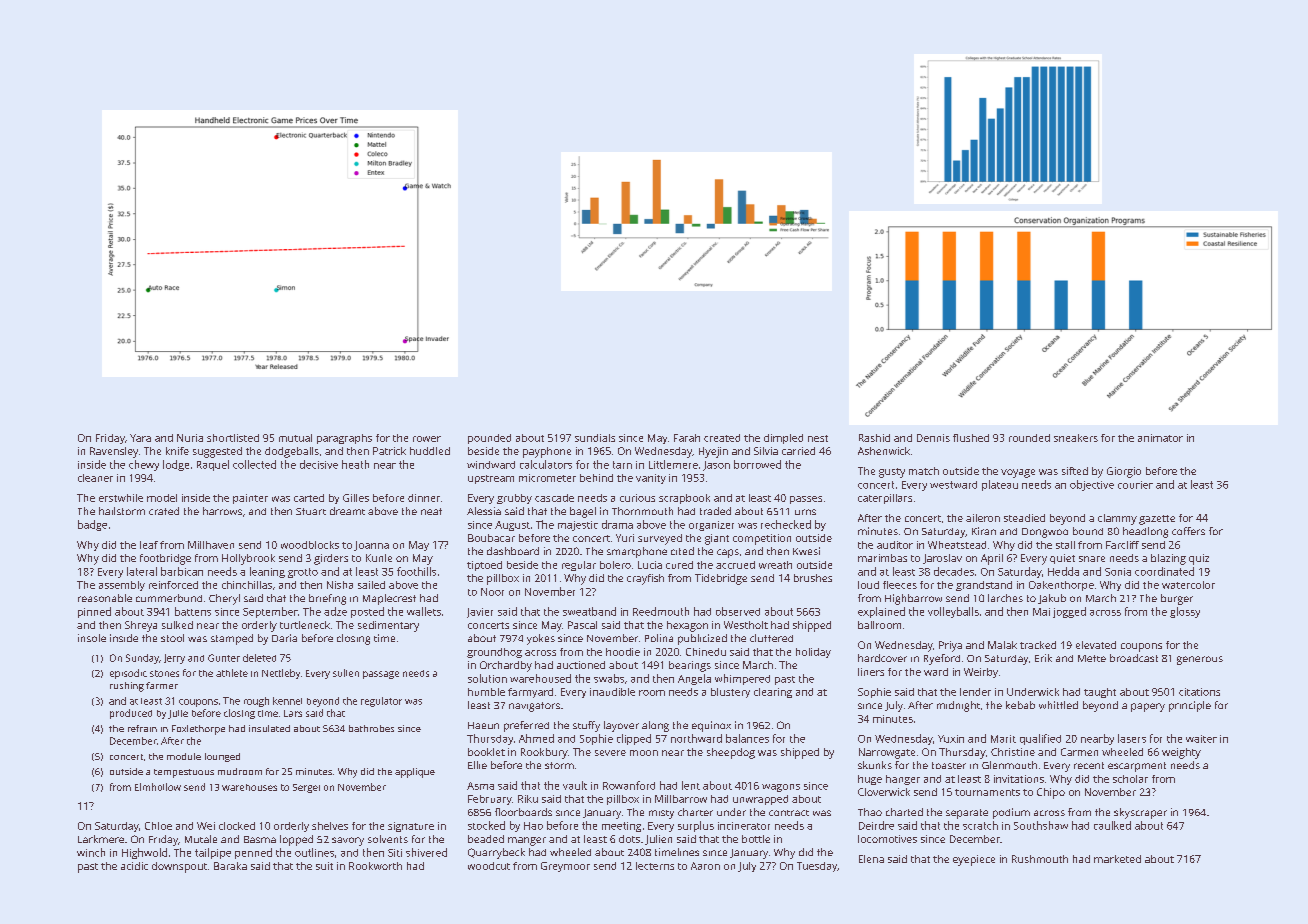  Describe the element at coordinates (140, 438) in the page. I see `Yara` at that location.
